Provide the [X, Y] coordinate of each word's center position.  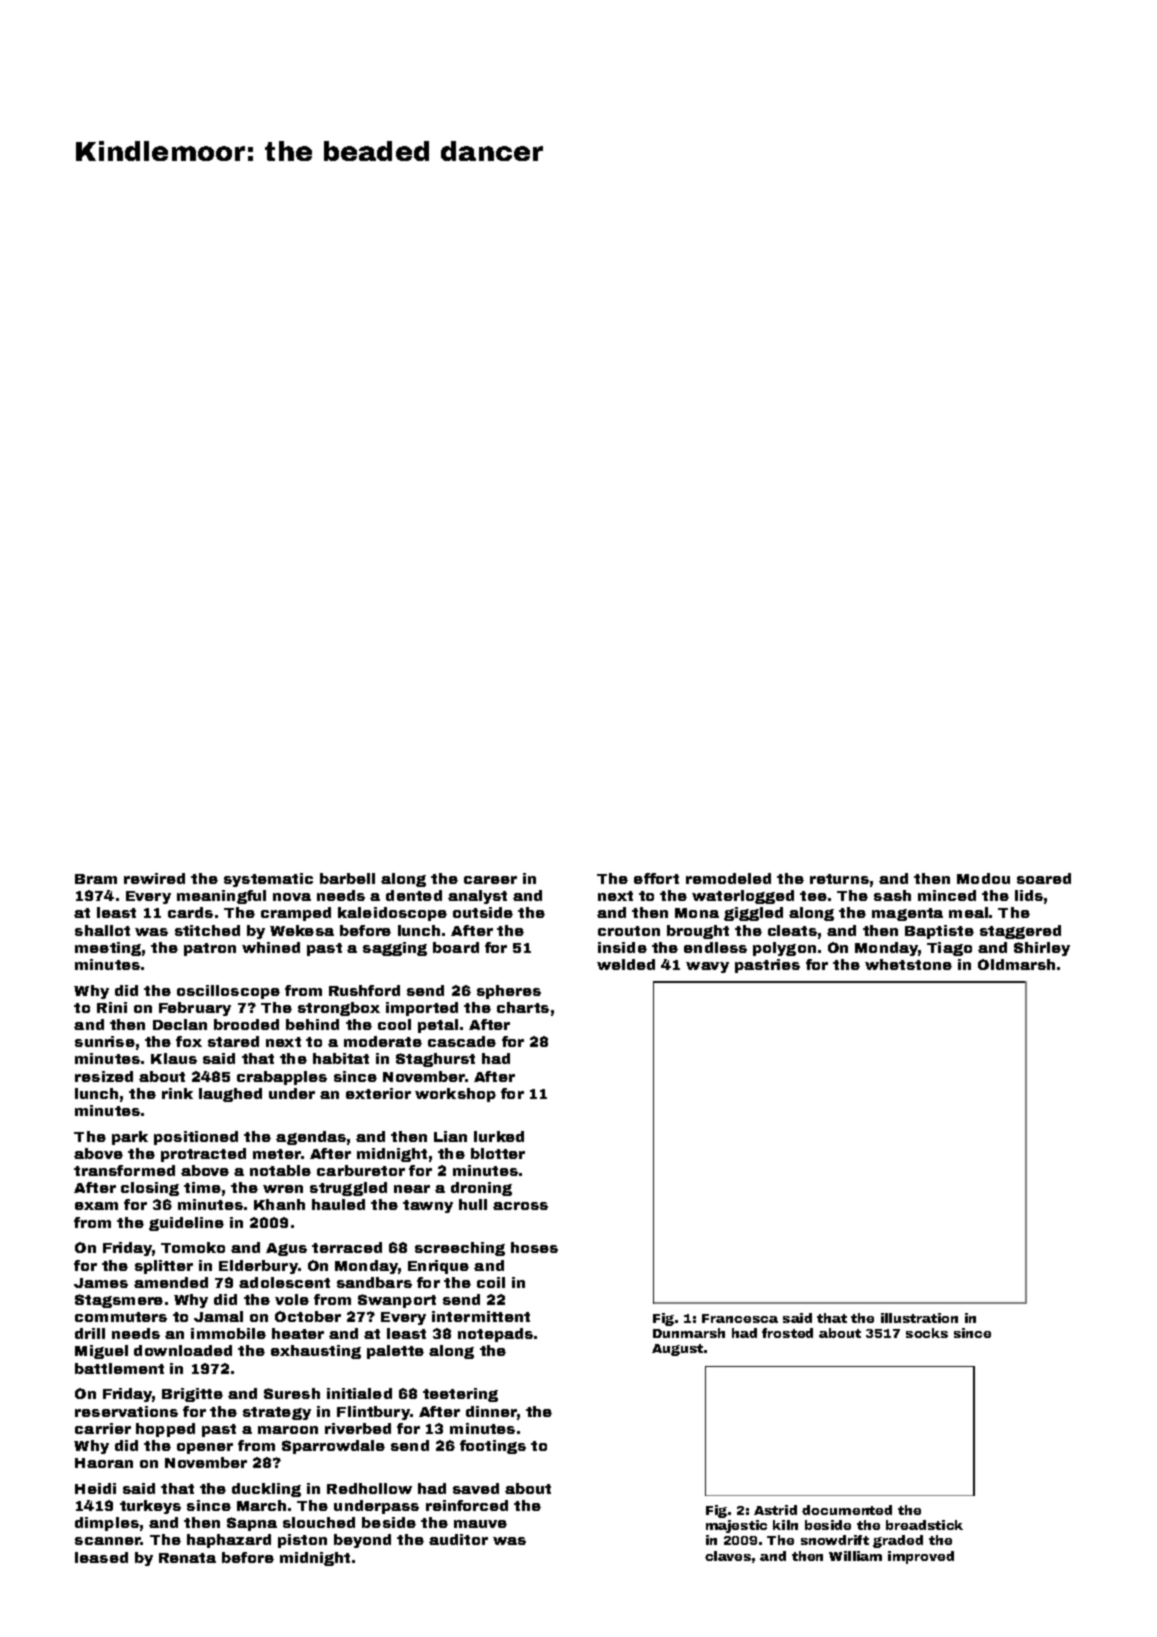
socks [927, 1333]
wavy [707, 967]
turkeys [150, 1507]
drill [90, 1333]
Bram [96, 879]
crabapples [282, 1078]
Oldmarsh [1016, 964]
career [490, 880]
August [677, 1350]
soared [1044, 878]
